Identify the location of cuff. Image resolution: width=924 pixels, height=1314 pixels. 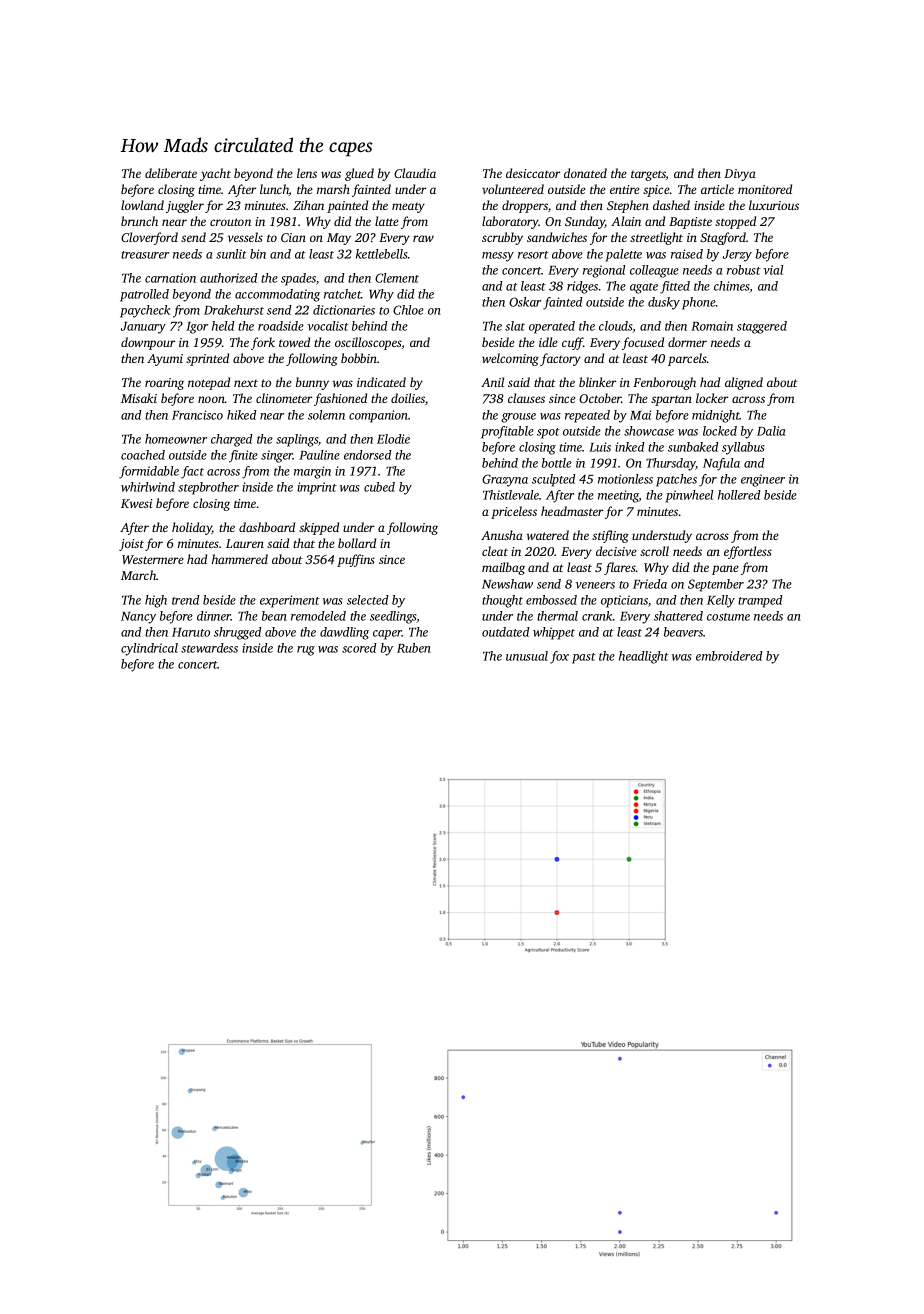
(573, 343).
